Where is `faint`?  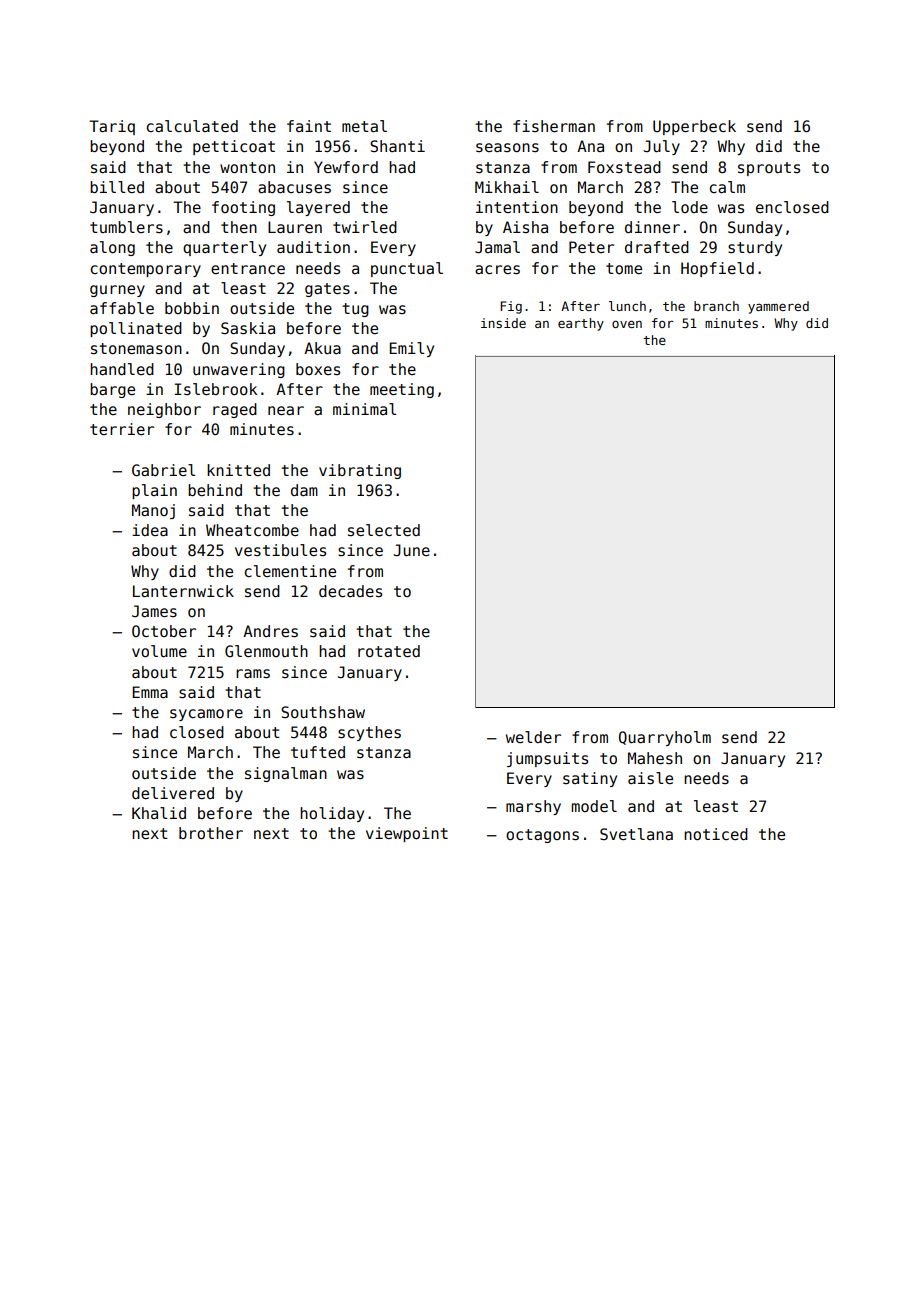
faint is located at coordinates (309, 126).
